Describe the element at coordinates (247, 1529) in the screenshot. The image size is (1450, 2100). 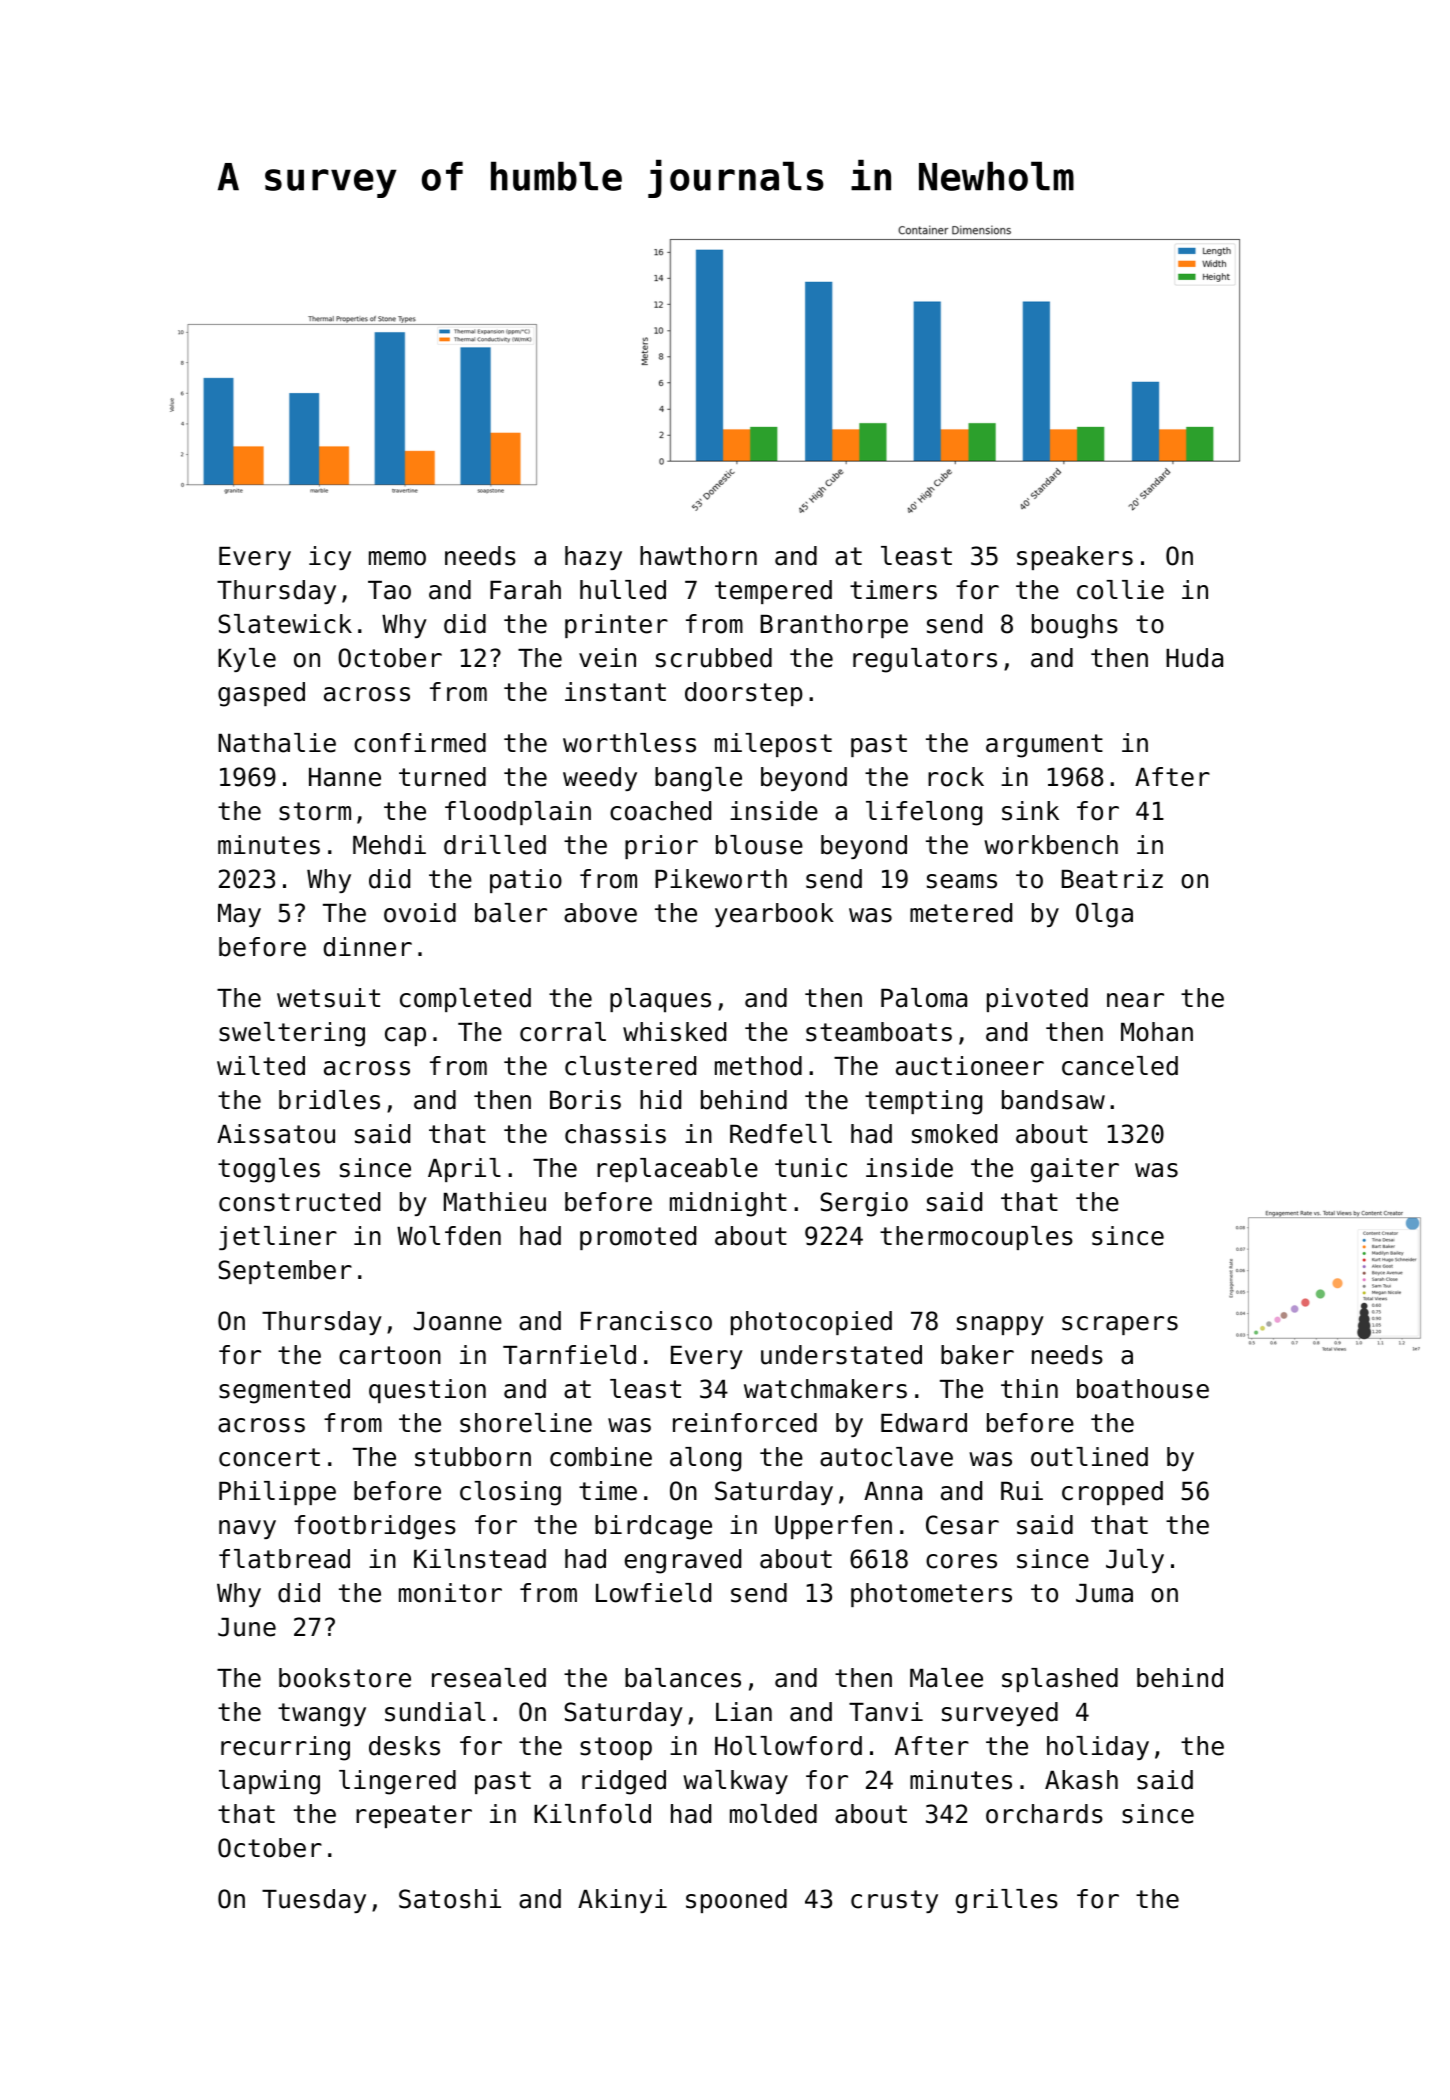
I see `navy` at that location.
